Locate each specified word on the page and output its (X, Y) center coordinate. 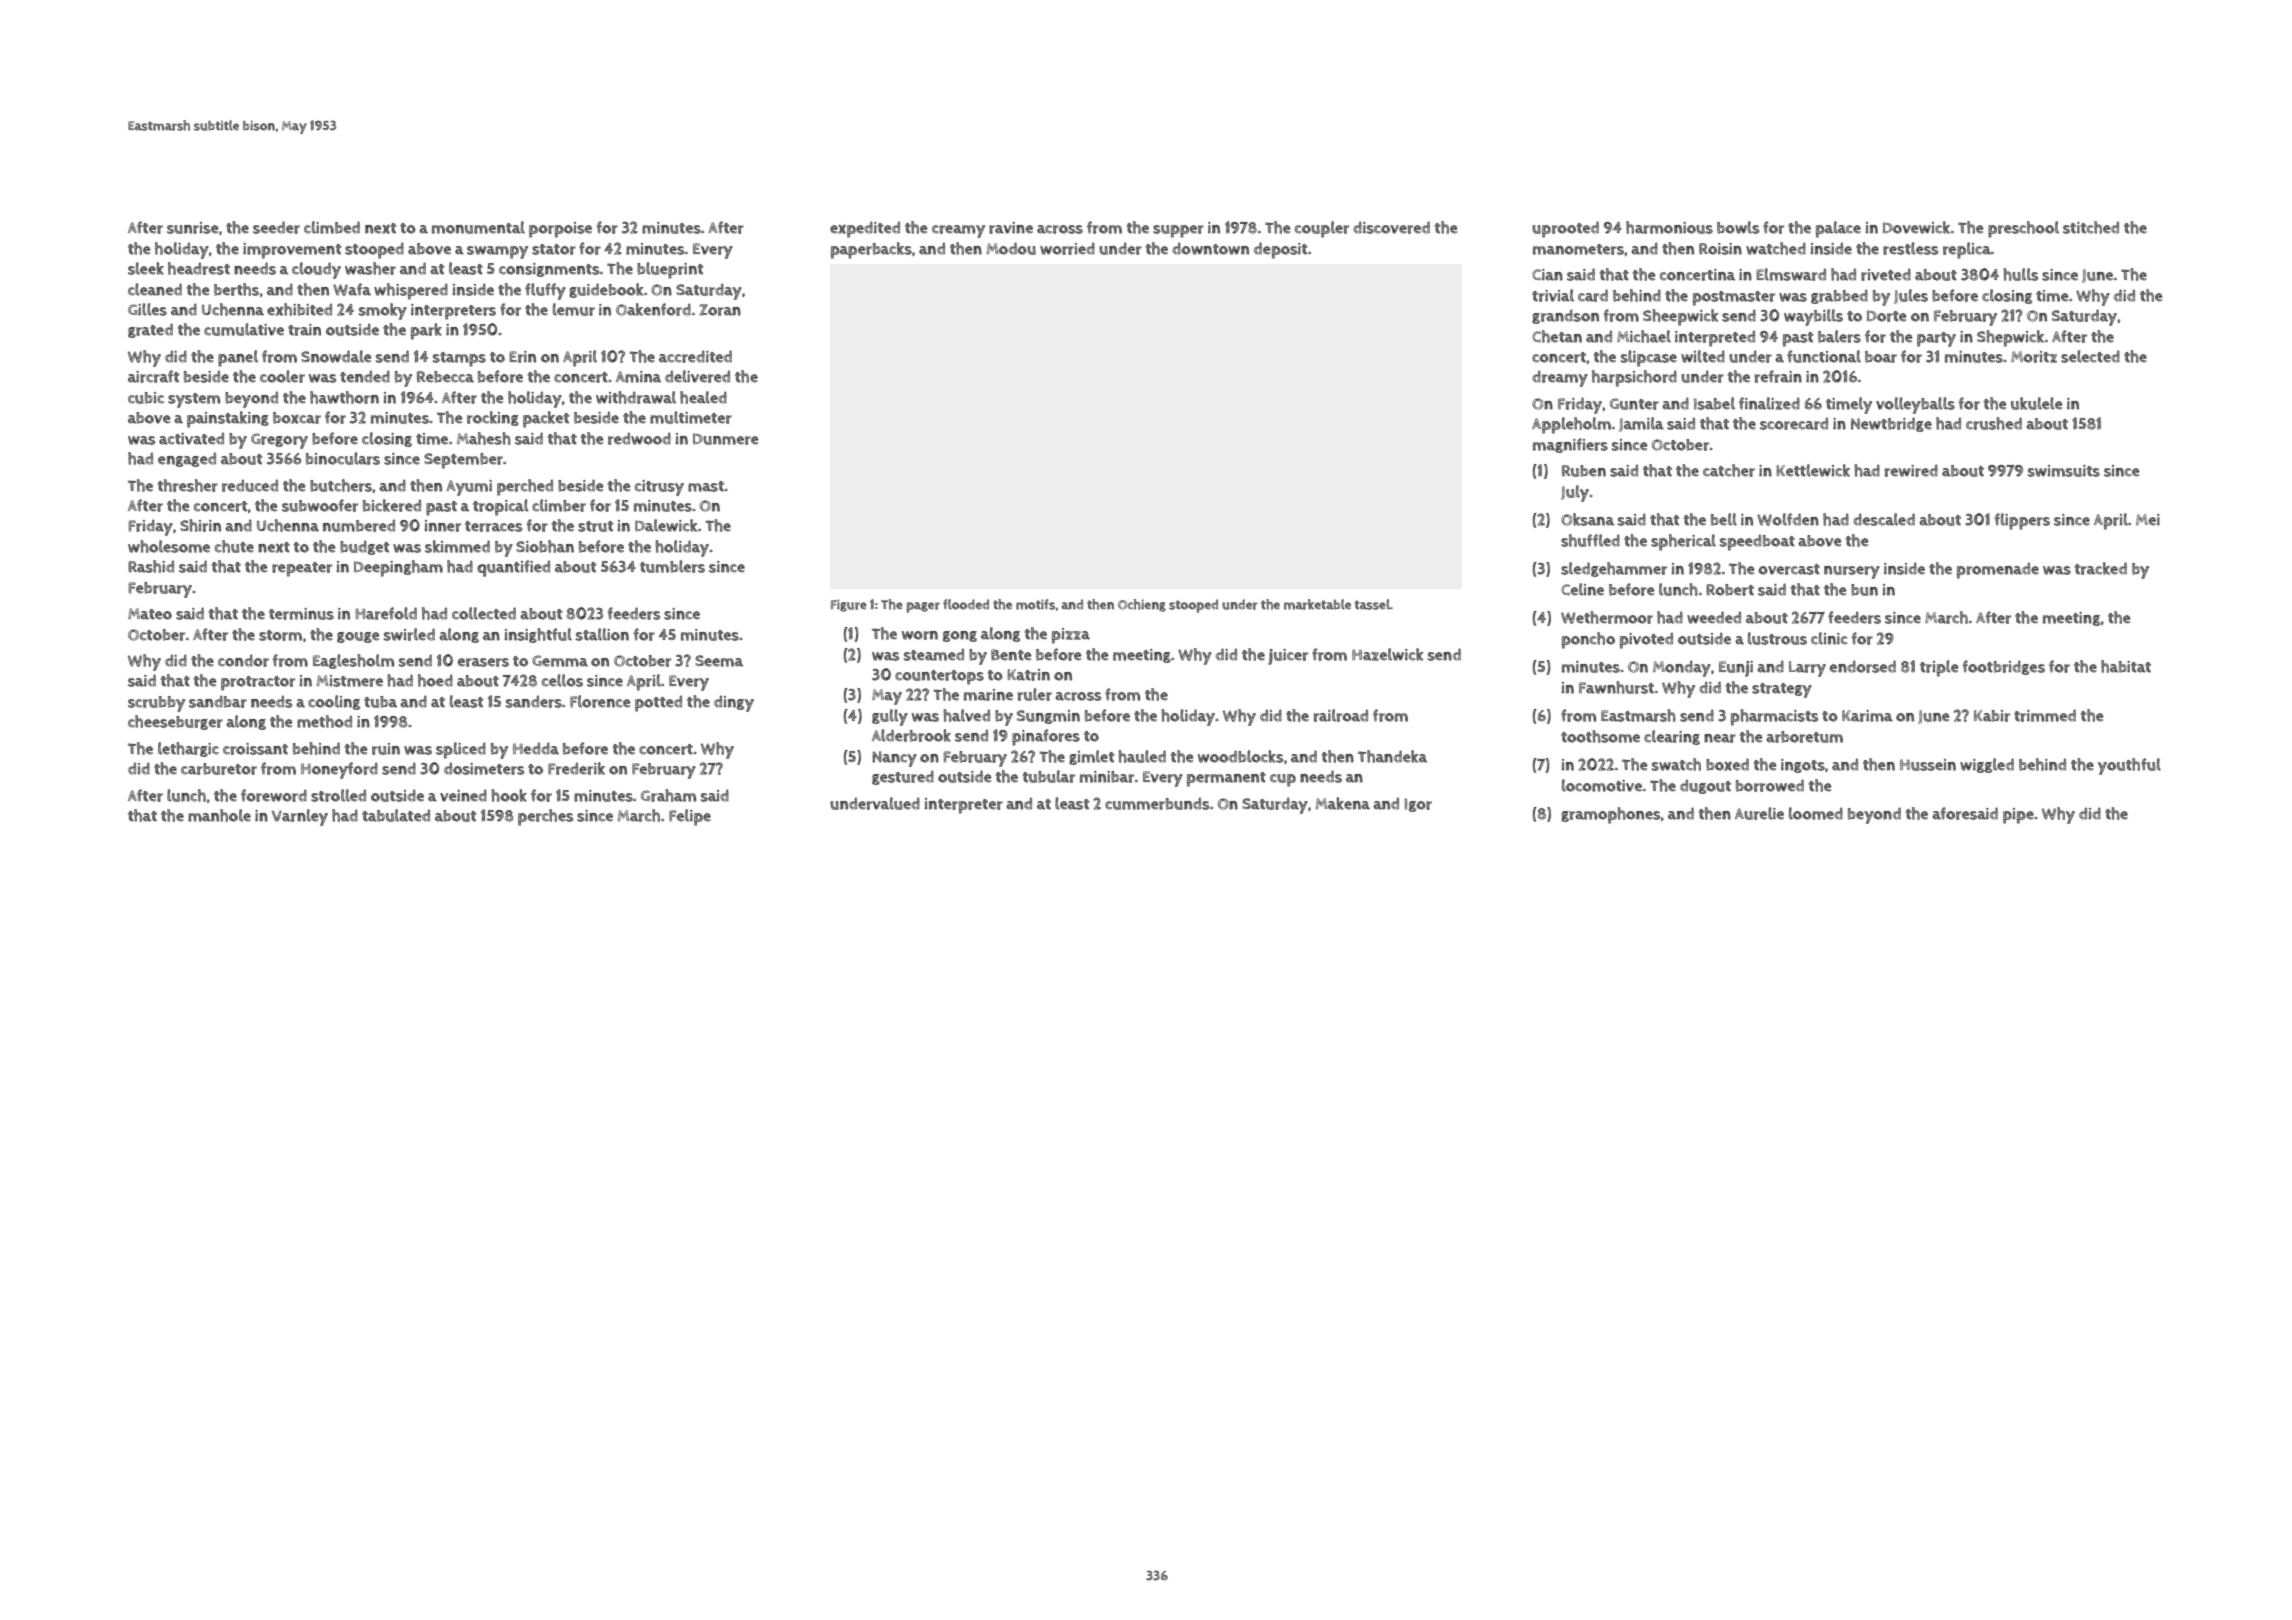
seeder (276, 227)
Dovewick (1916, 227)
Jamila (1641, 424)
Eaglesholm (353, 661)
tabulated (396, 815)
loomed (1816, 813)
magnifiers (1570, 445)
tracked (2100, 568)
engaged (187, 460)
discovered (1391, 227)
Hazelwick (1388, 654)
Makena (1342, 803)
